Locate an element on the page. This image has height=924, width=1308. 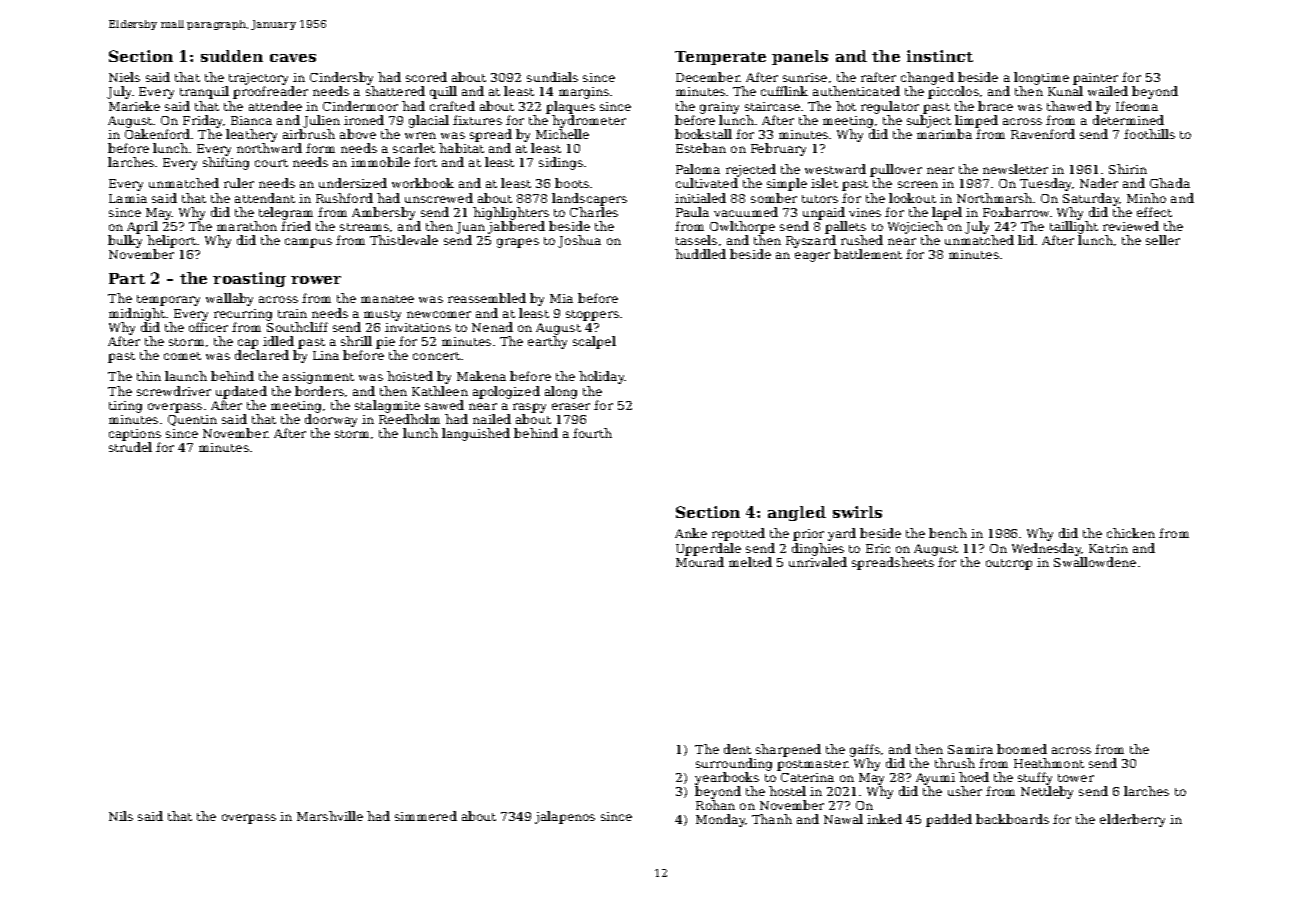
outcrop is located at coordinates (1009, 564).
